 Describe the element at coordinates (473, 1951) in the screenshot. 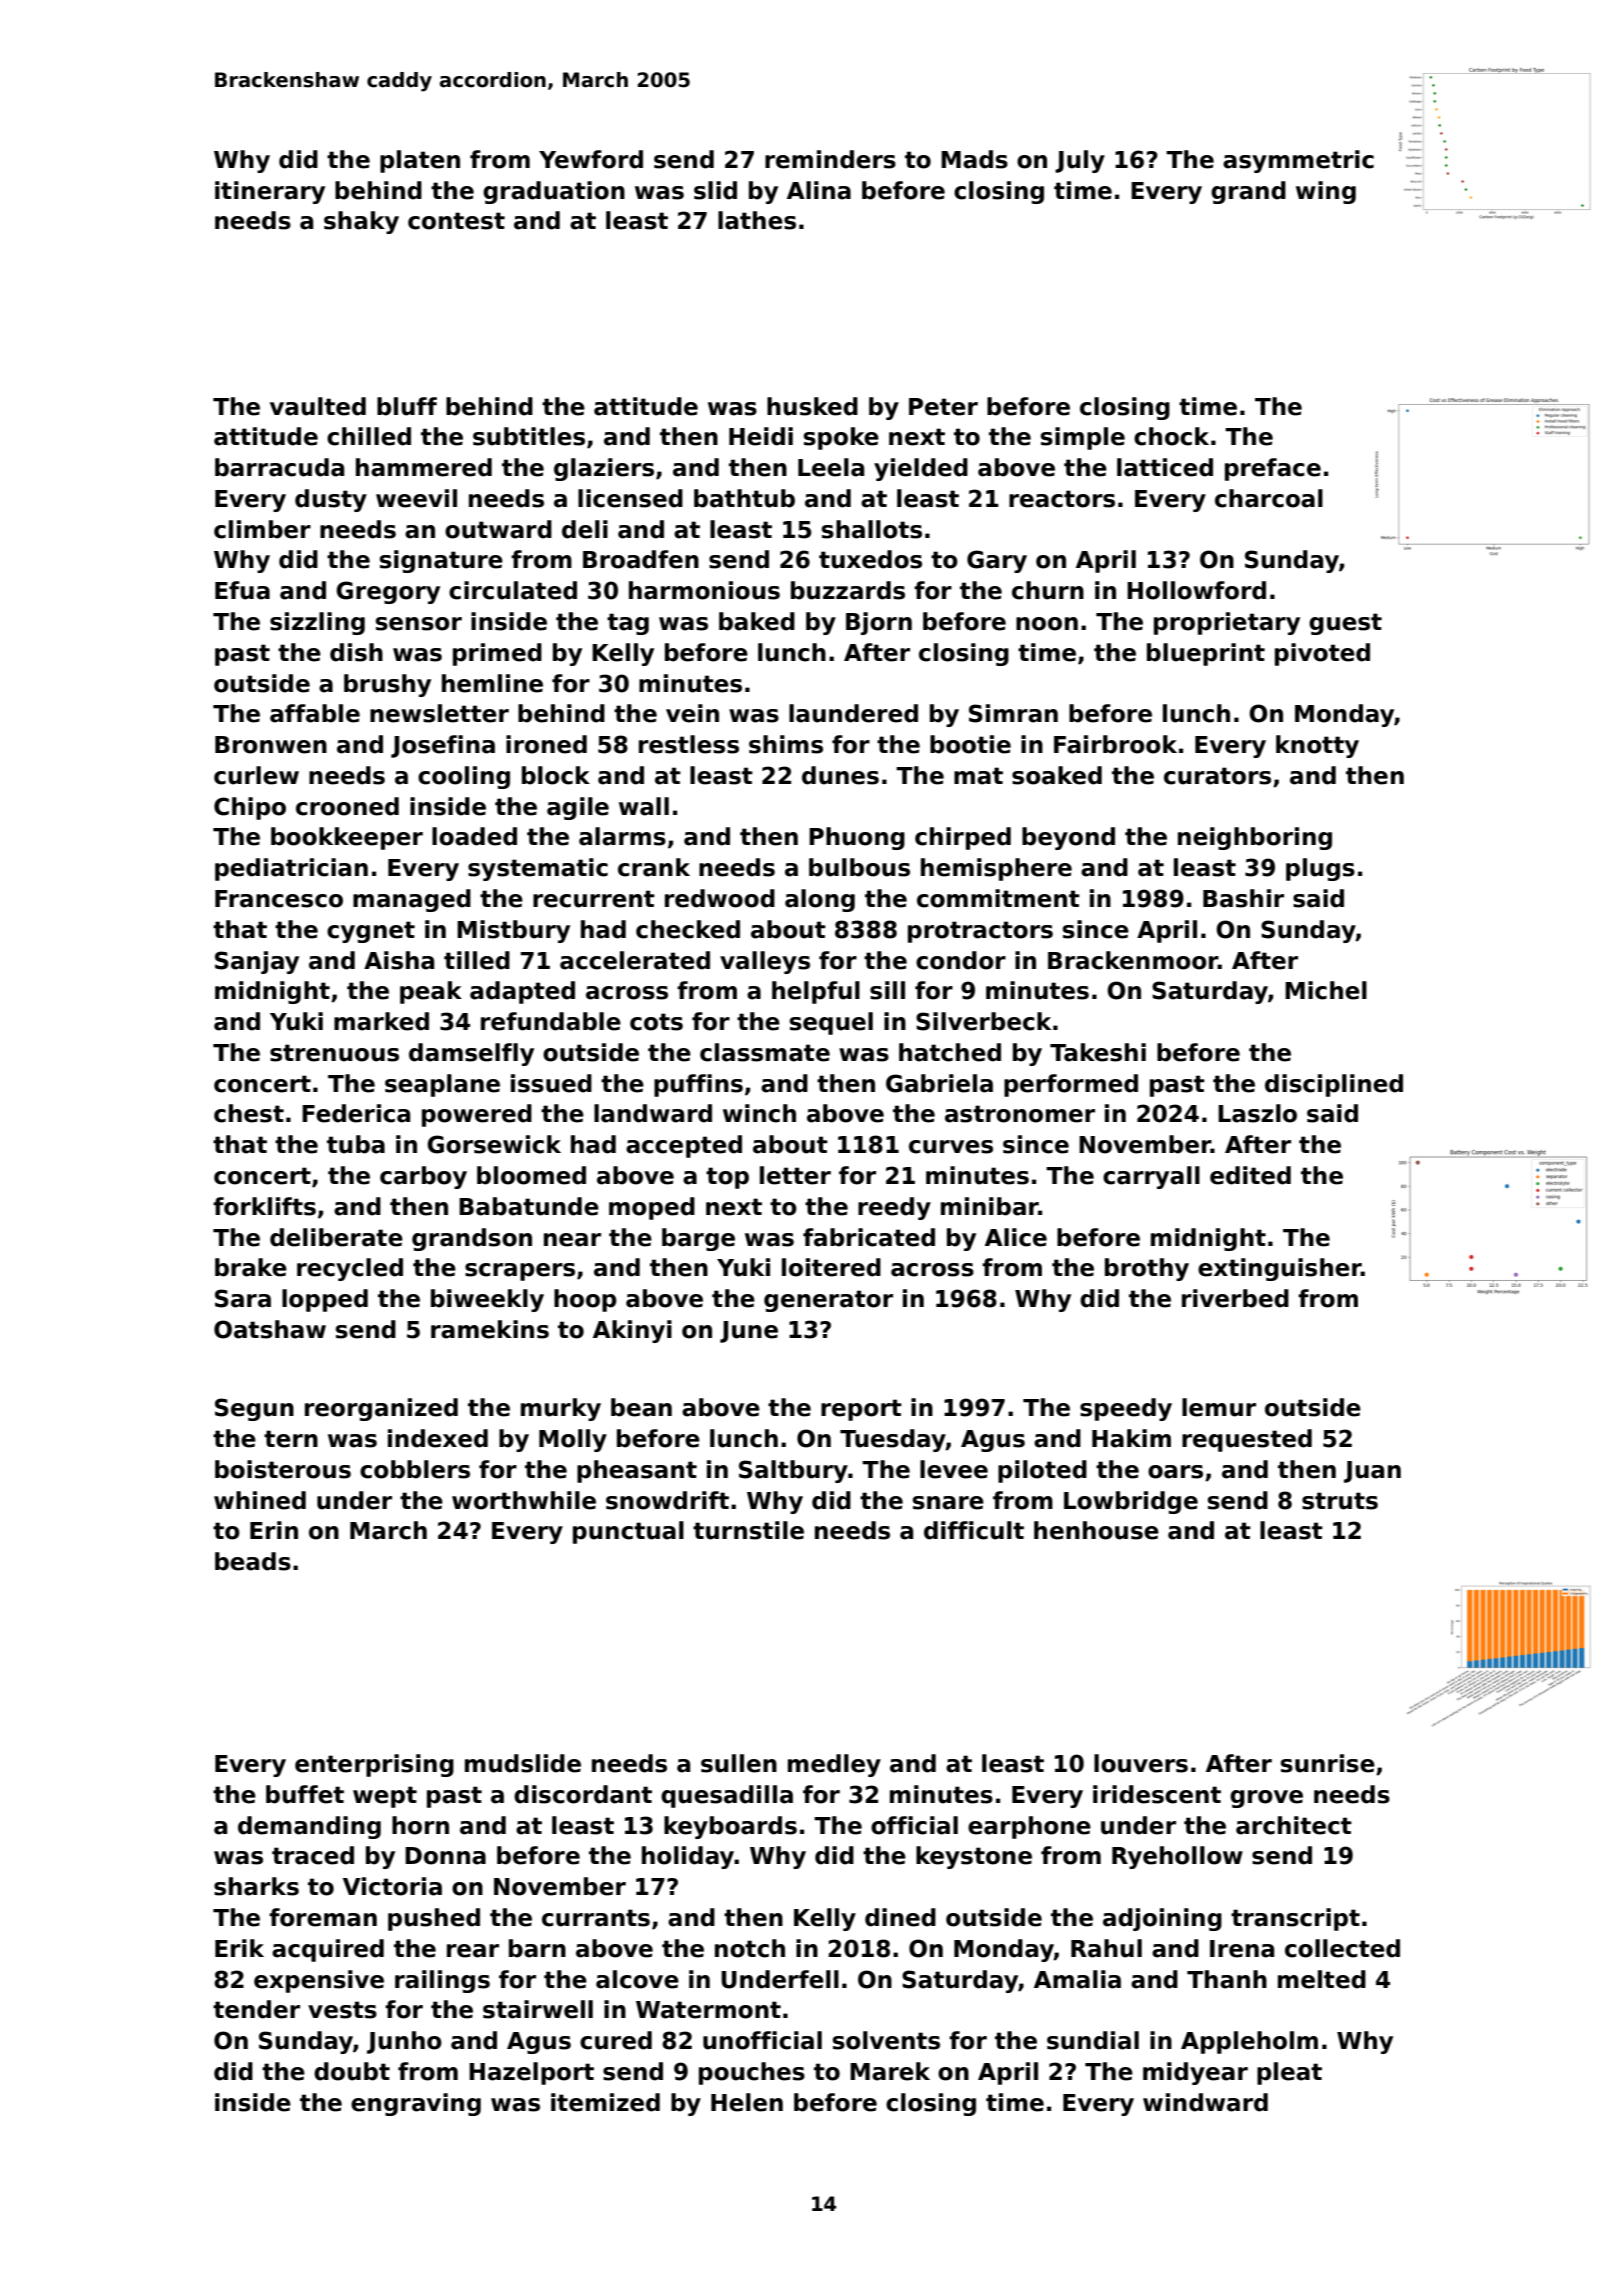

I see `rear` at that location.
